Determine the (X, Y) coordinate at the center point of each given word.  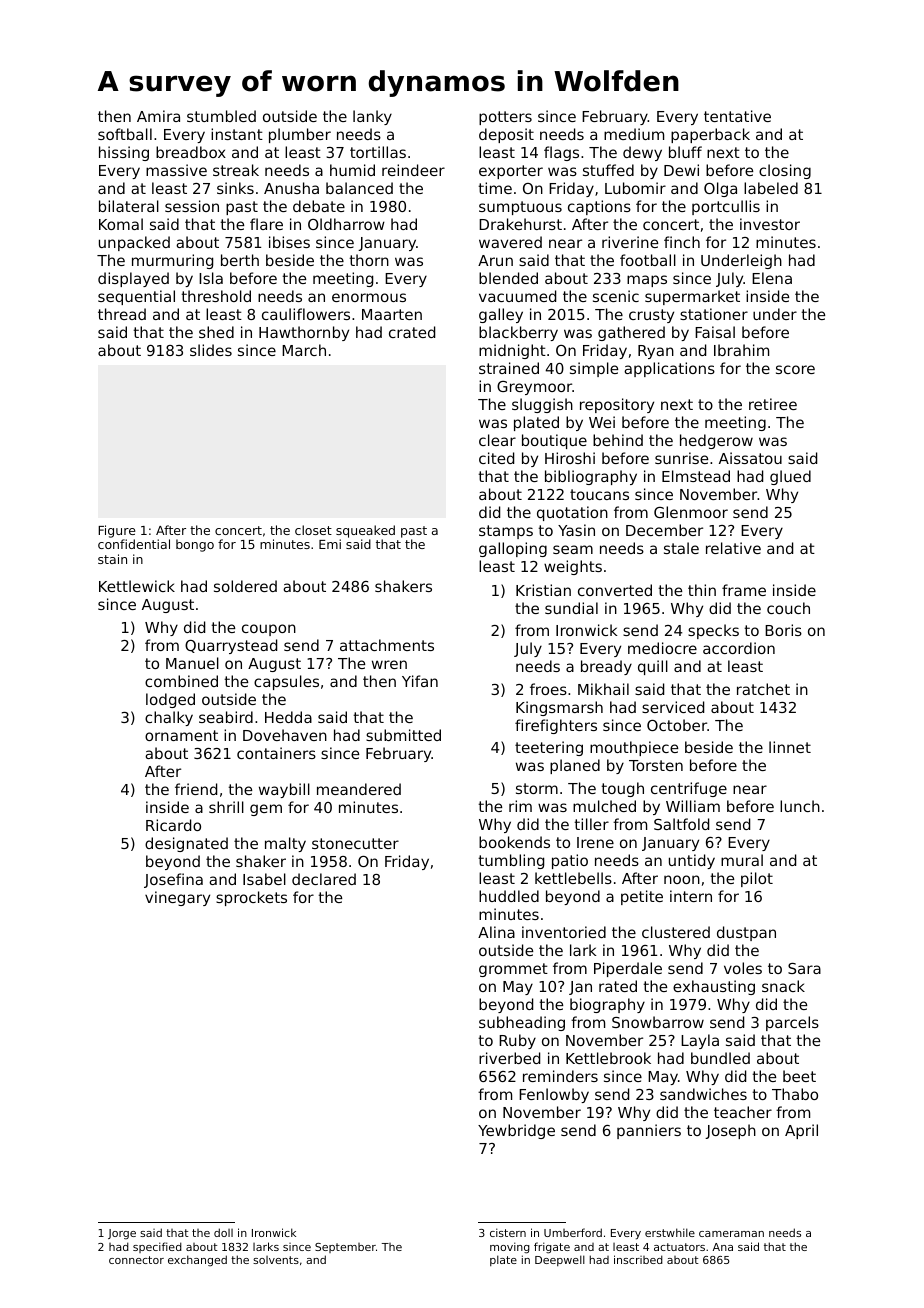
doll (223, 1232)
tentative (737, 116)
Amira (158, 116)
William (693, 806)
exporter (511, 172)
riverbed (509, 1058)
